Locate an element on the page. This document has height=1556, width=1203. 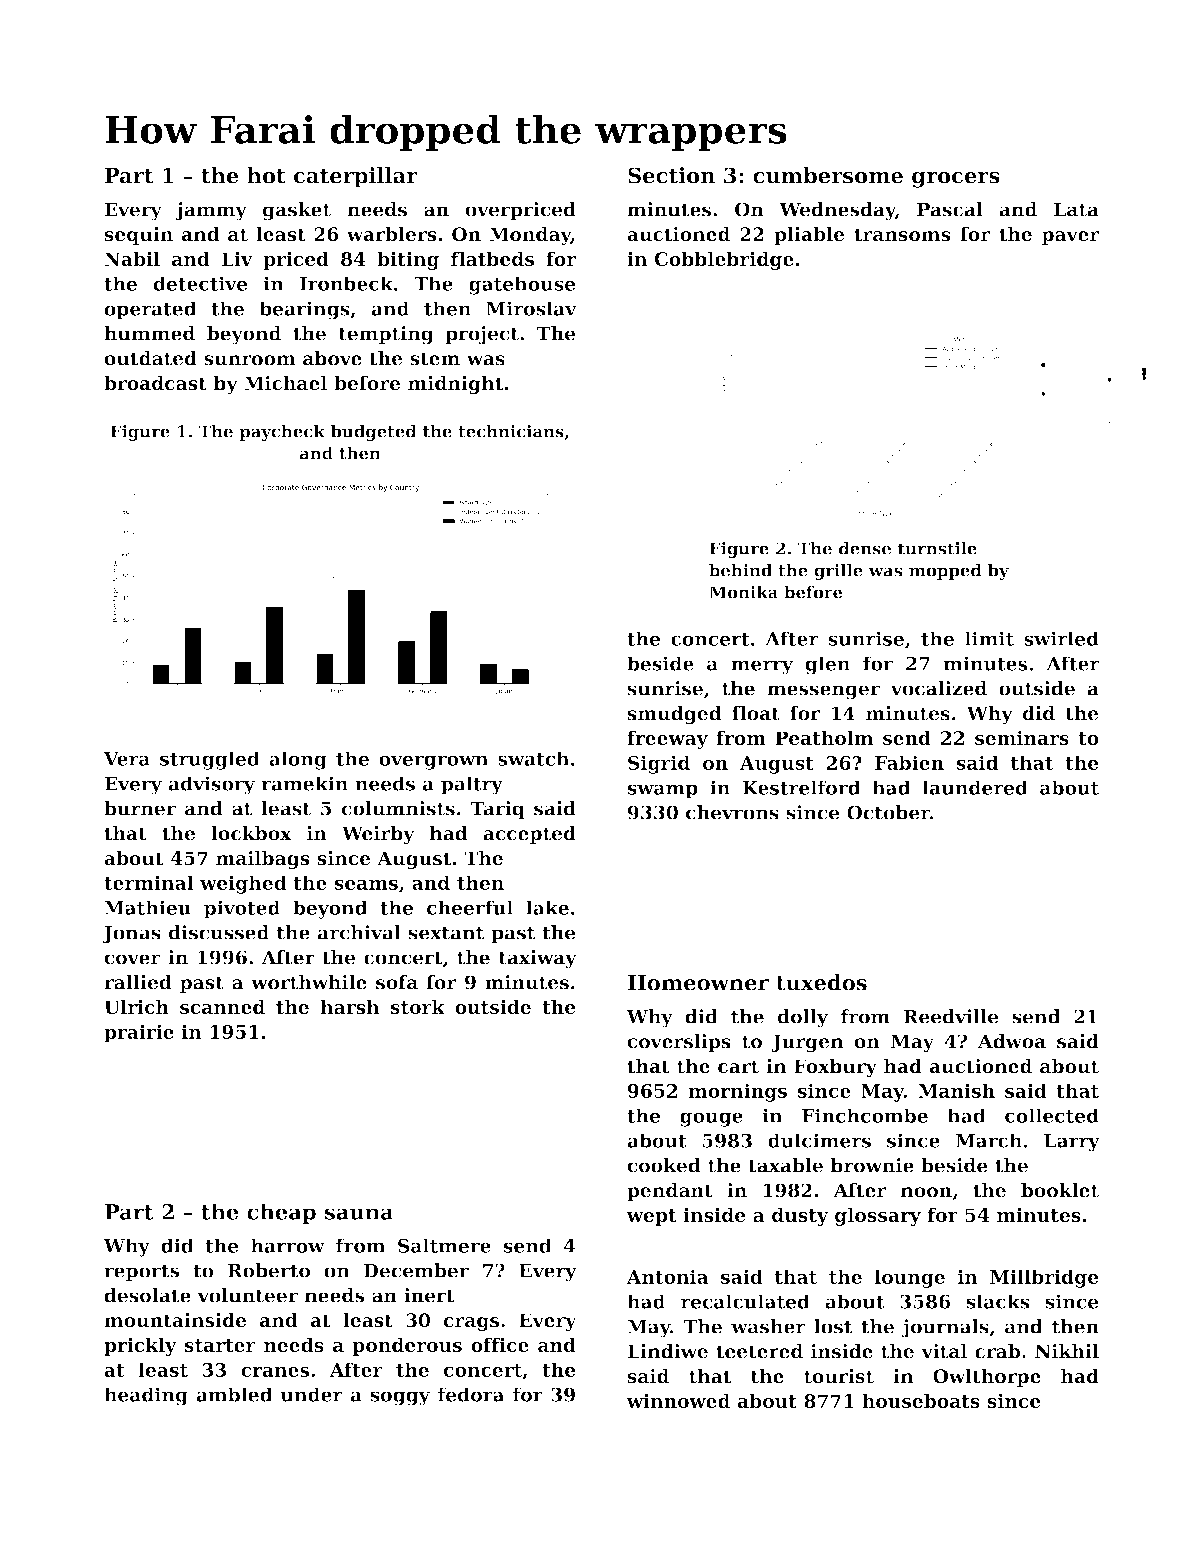
transoms is located at coordinates (902, 235).
